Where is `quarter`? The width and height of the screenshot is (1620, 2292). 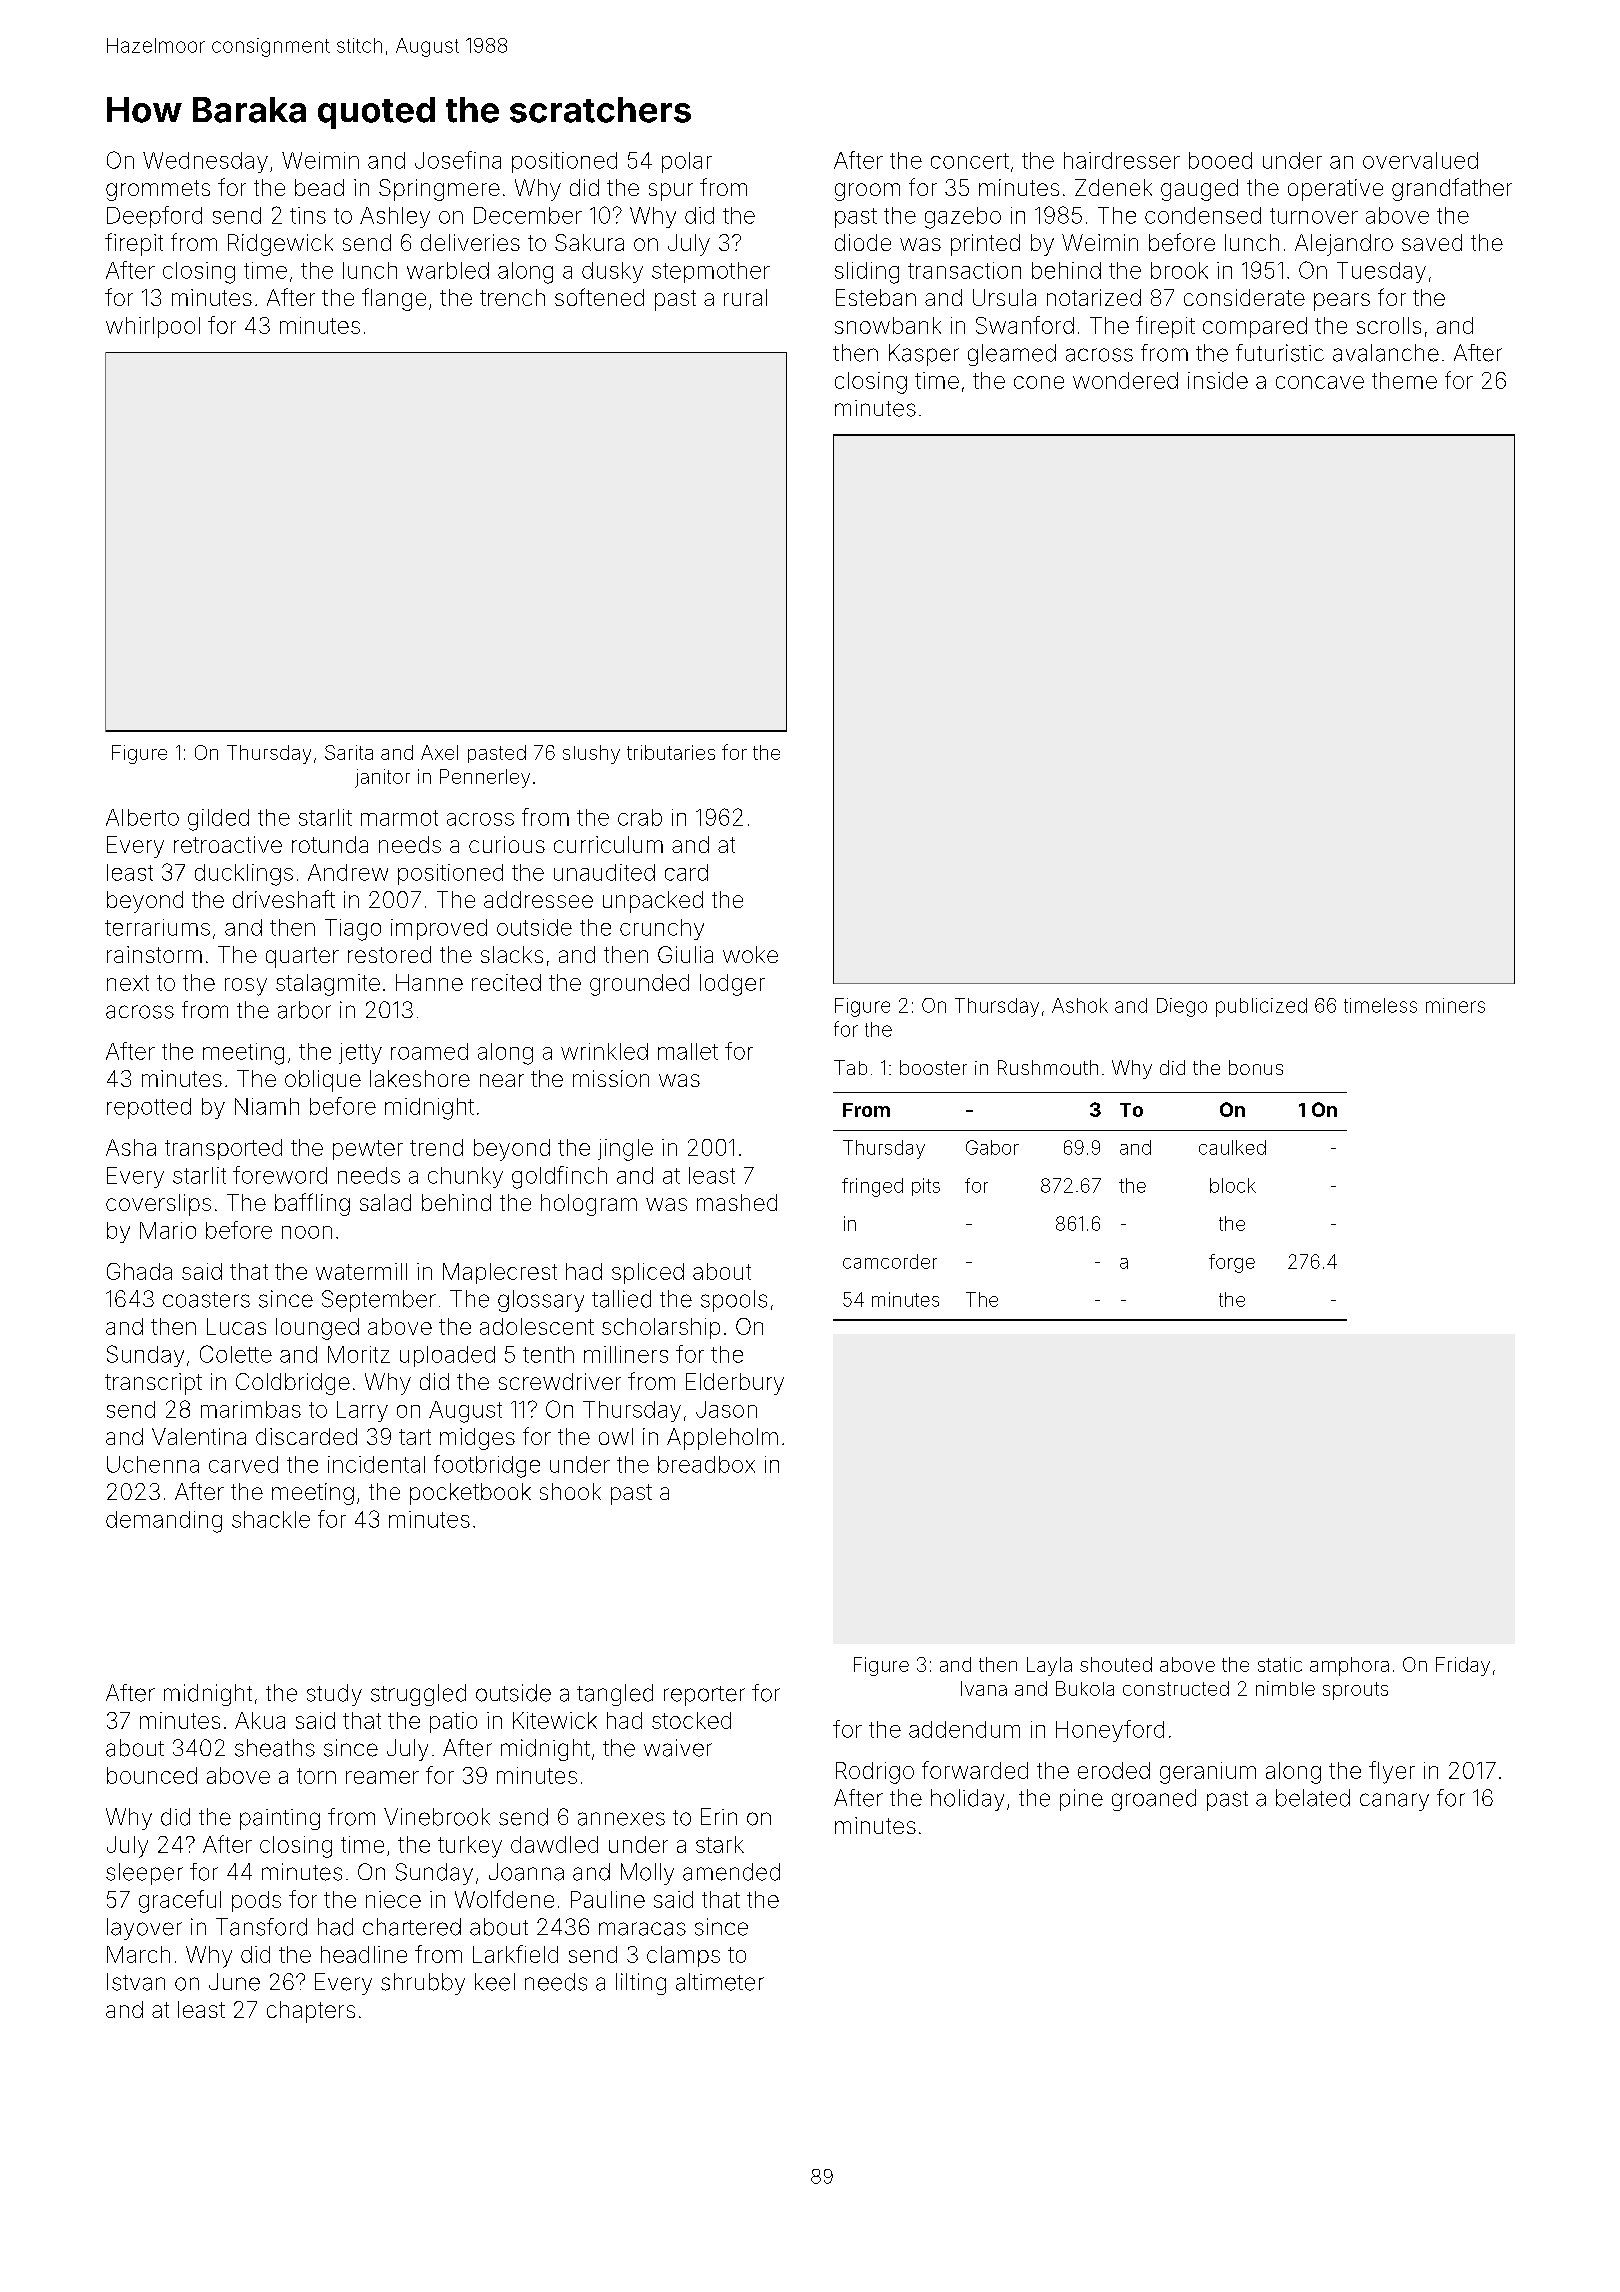 quarter is located at coordinates (302, 957).
